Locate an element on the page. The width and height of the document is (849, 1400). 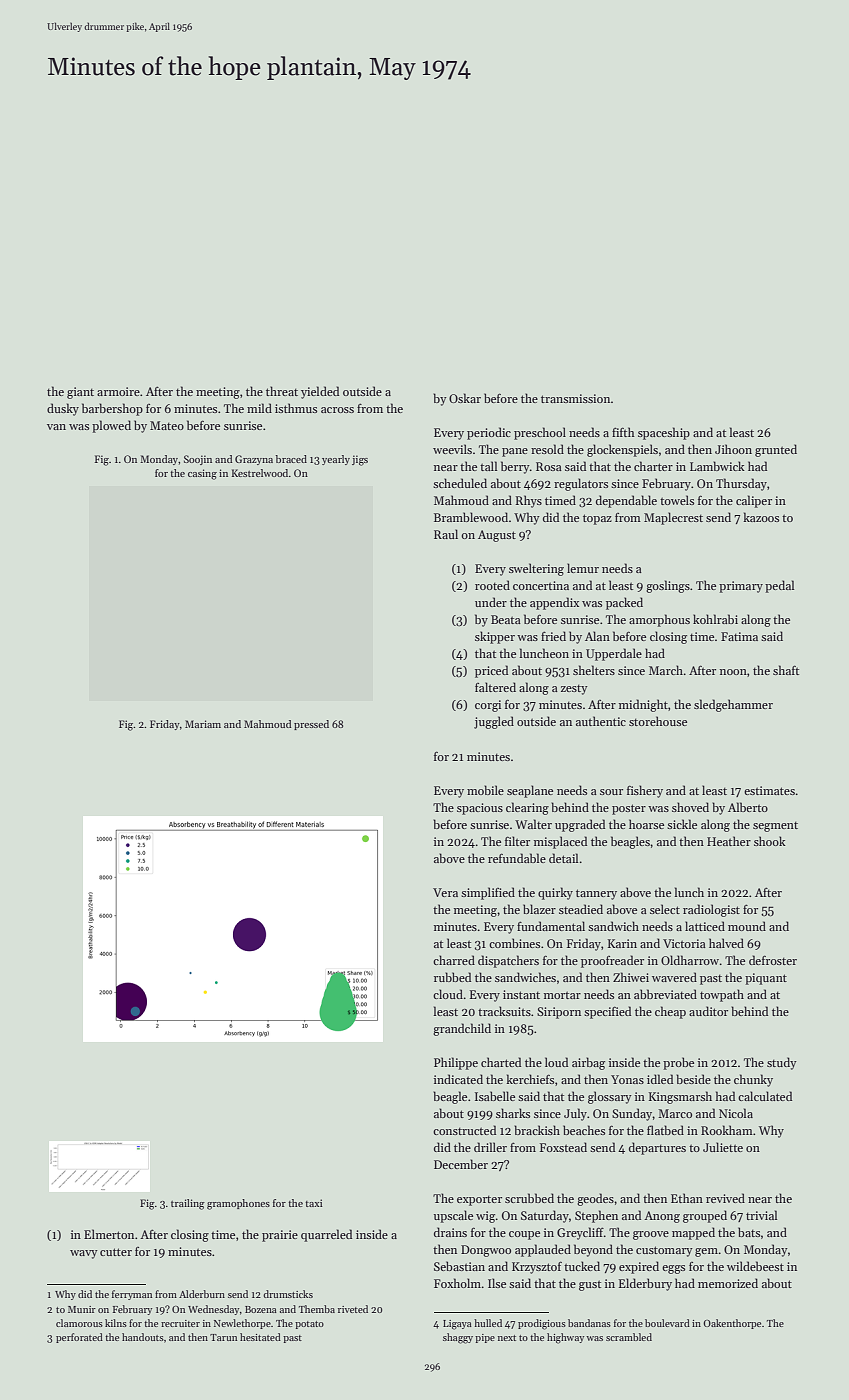
Elmerton is located at coordinates (109, 1234).
